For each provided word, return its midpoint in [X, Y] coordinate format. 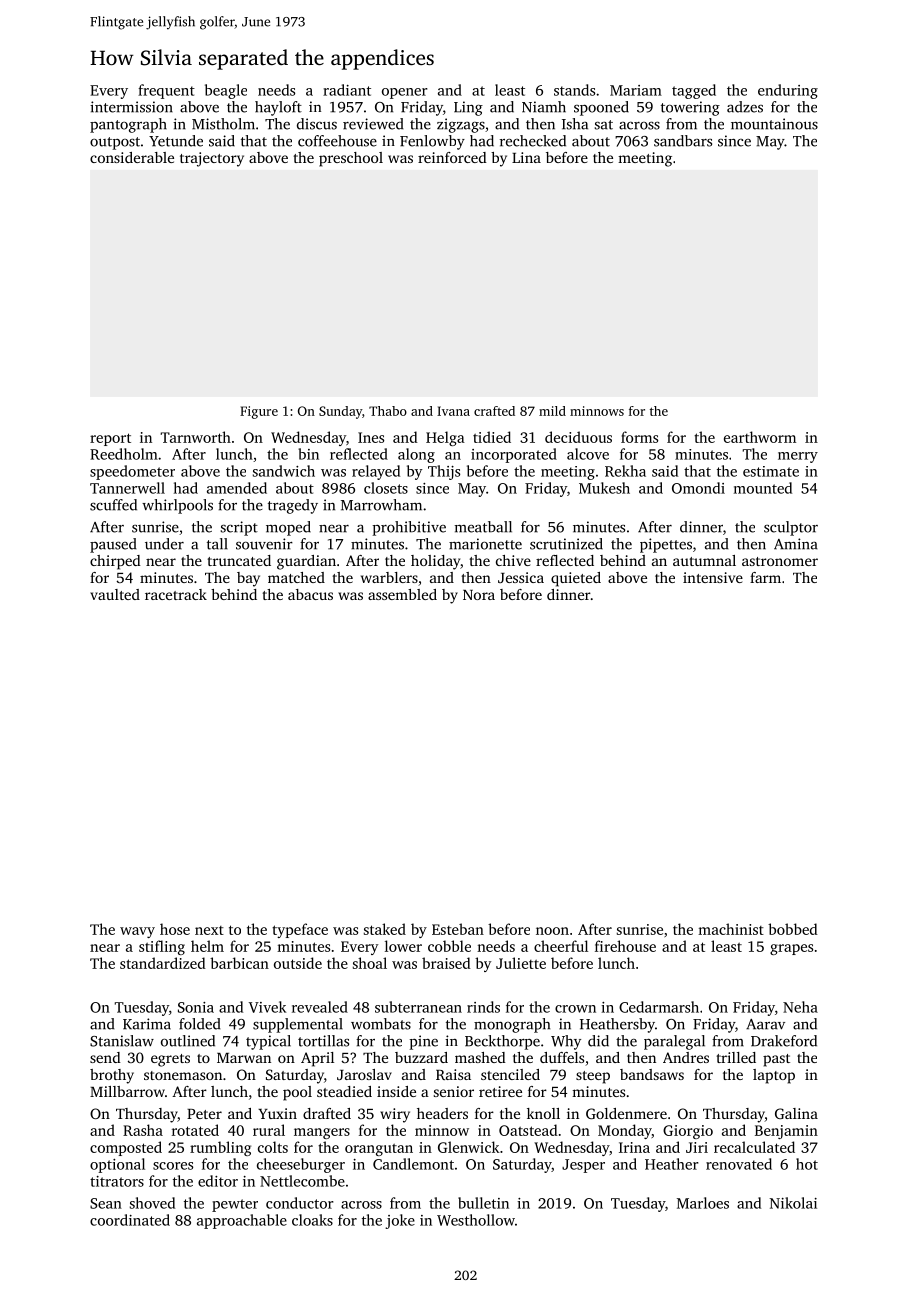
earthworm [760, 437]
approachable [242, 1221]
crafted [494, 411]
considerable [132, 157]
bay [248, 579]
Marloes [703, 1203]
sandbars [683, 141]
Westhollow [476, 1220]
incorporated [514, 455]
